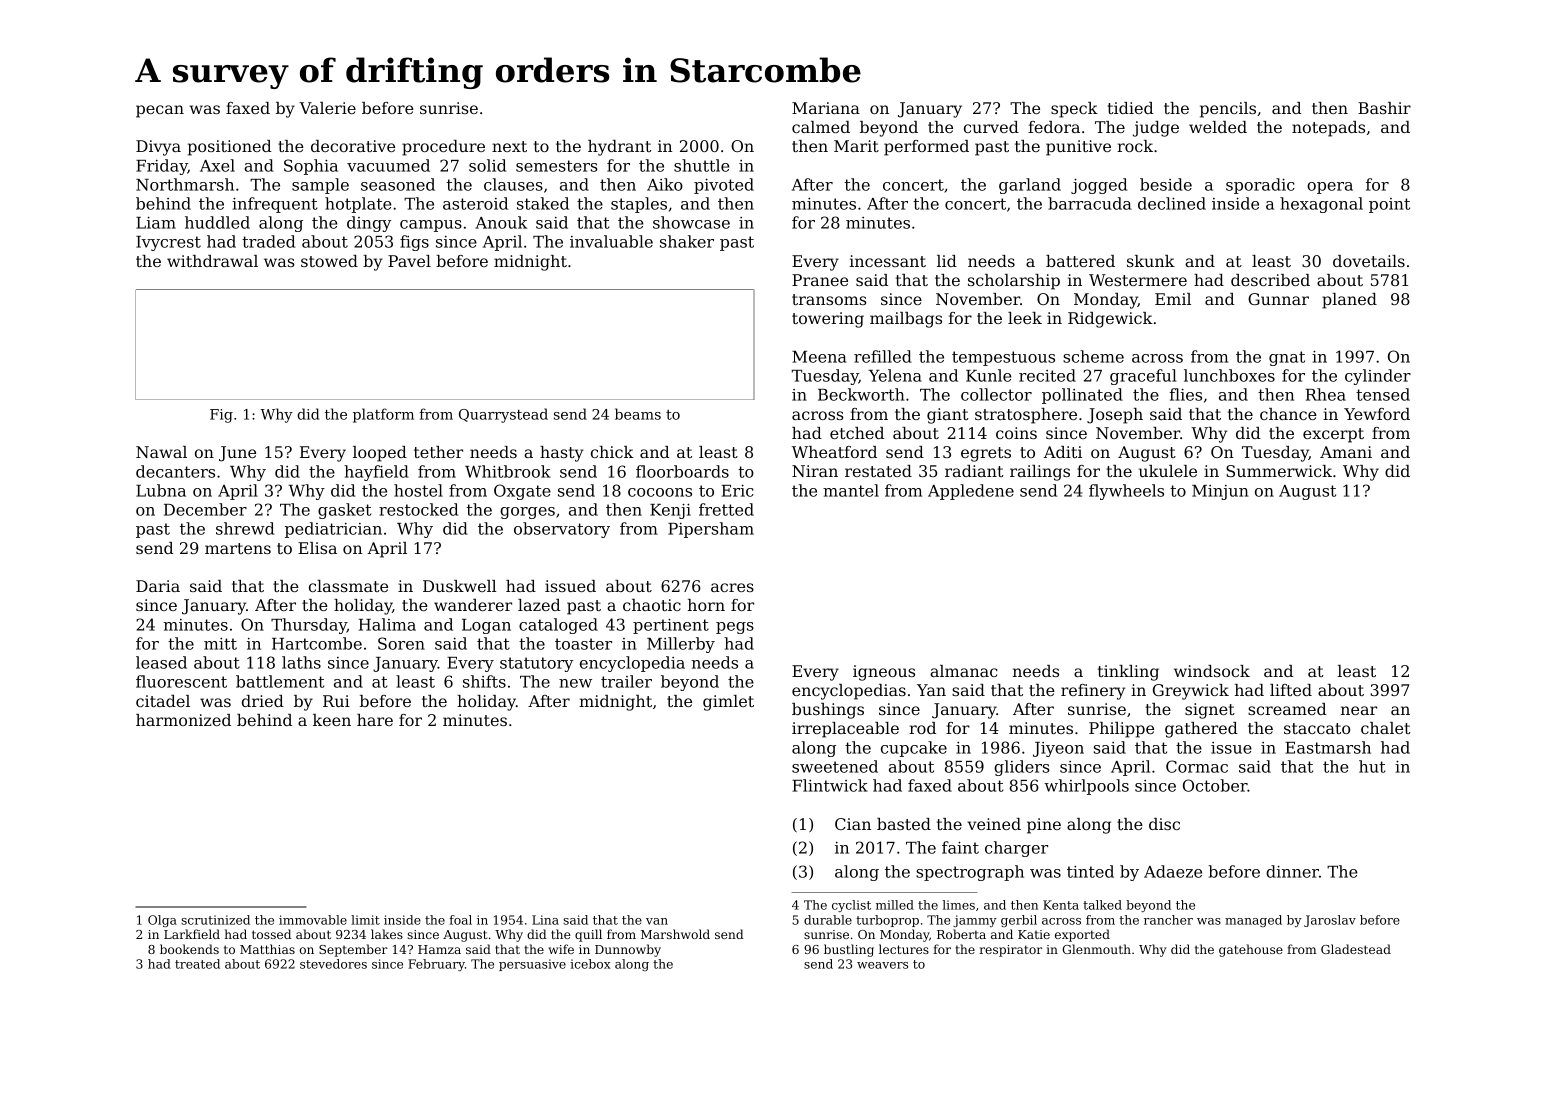 The height and width of the page is (1093, 1546). What do you see at coordinates (160, 111) in the page?
I see `pecan` at bounding box center [160, 111].
